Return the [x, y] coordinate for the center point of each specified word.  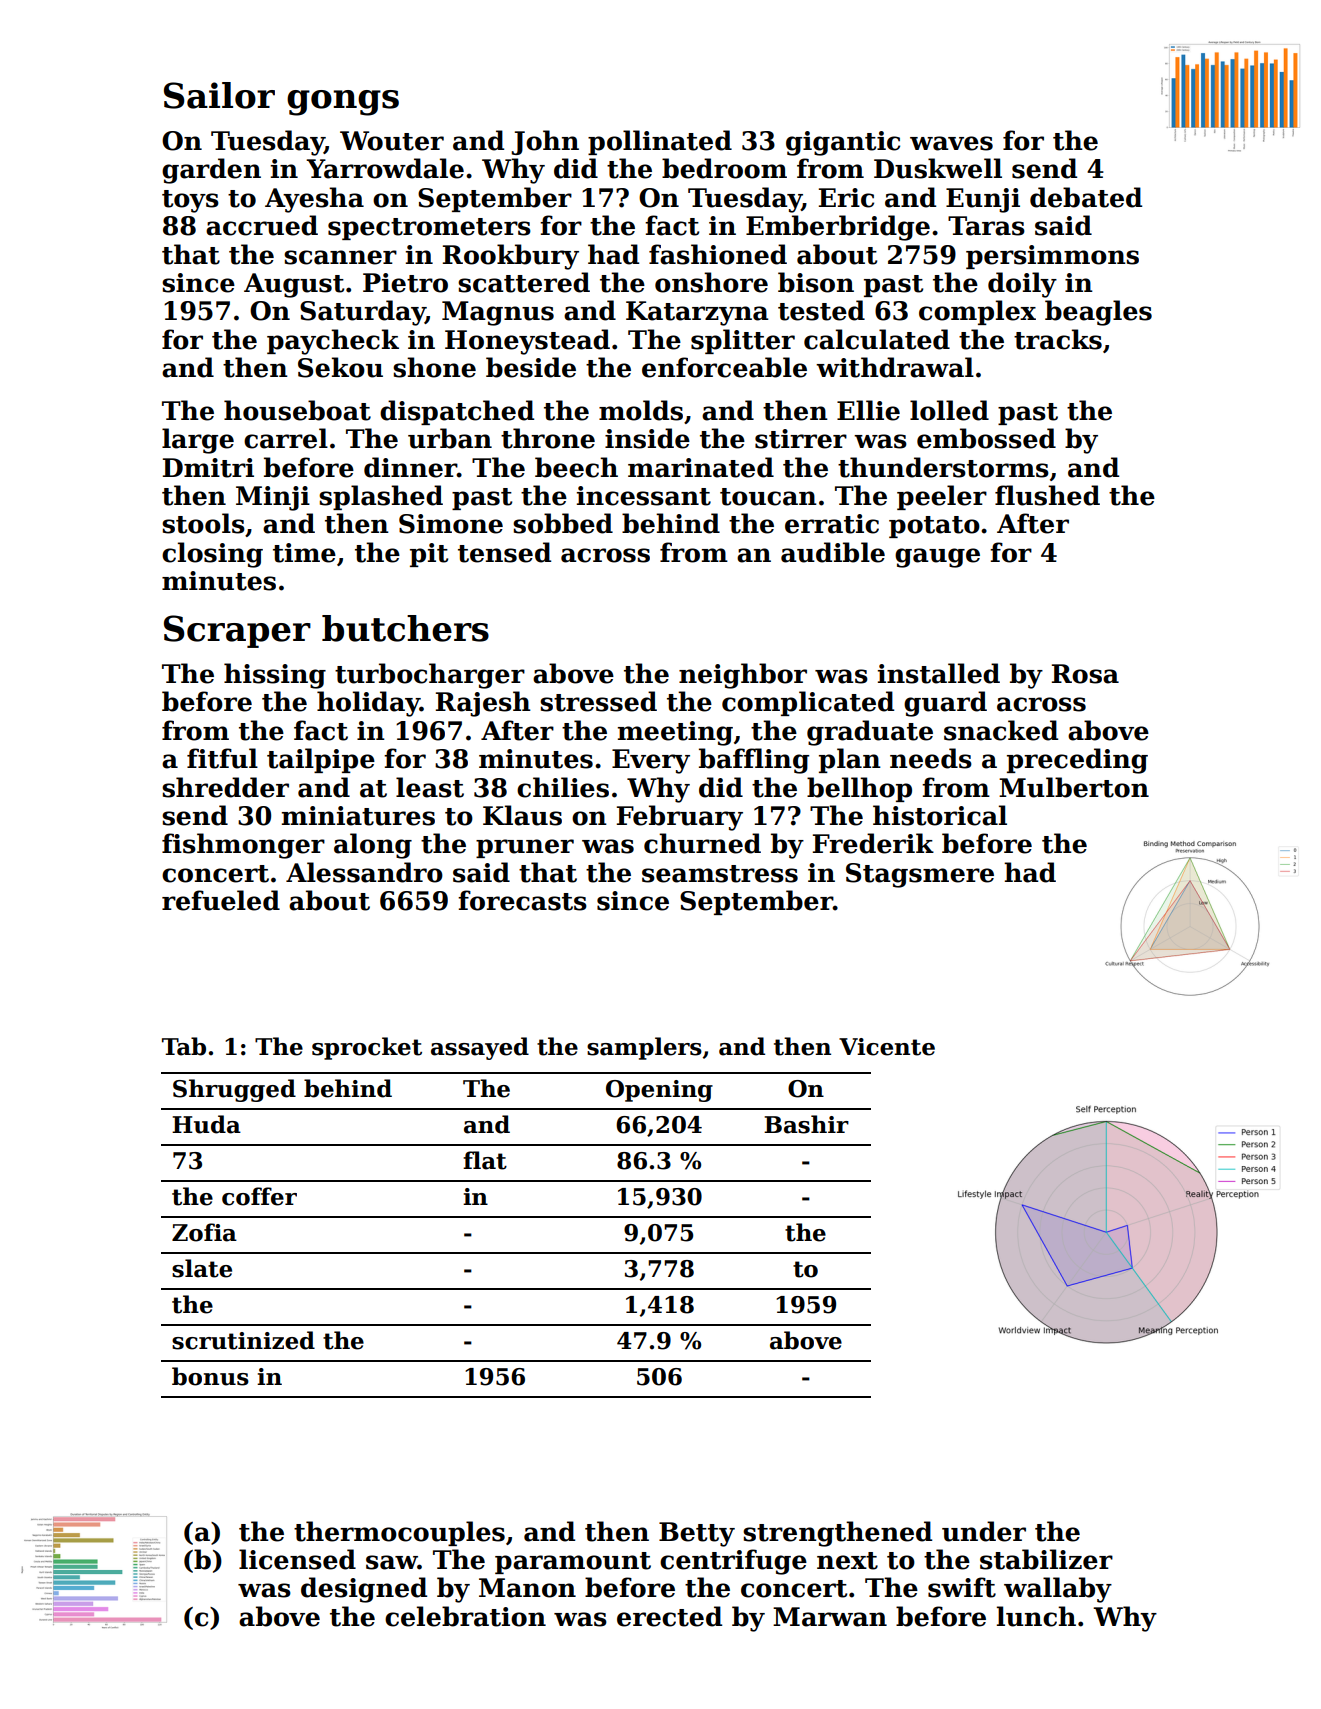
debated [1086, 197]
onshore [711, 282]
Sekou [340, 367]
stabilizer [1046, 1559]
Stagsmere [920, 875]
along [373, 846]
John [545, 142]
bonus [210, 1376]
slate [202, 1268]
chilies [563, 787]
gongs [343, 103]
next [847, 1561]
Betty [697, 1534]
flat [485, 1160]
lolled [949, 410]
